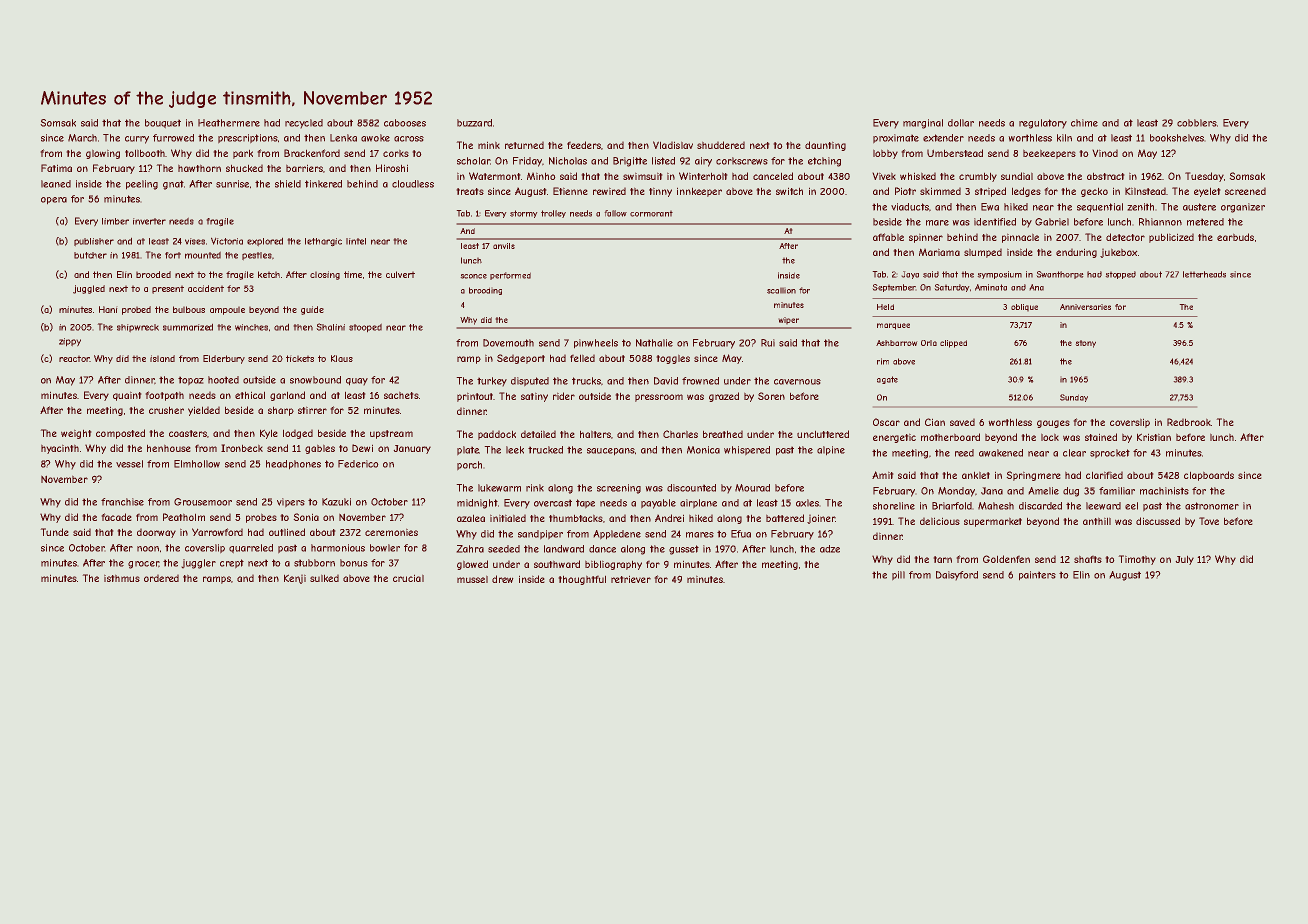 The width and height of the screenshot is (1308, 924). I want to click on stirrer, so click(312, 410).
